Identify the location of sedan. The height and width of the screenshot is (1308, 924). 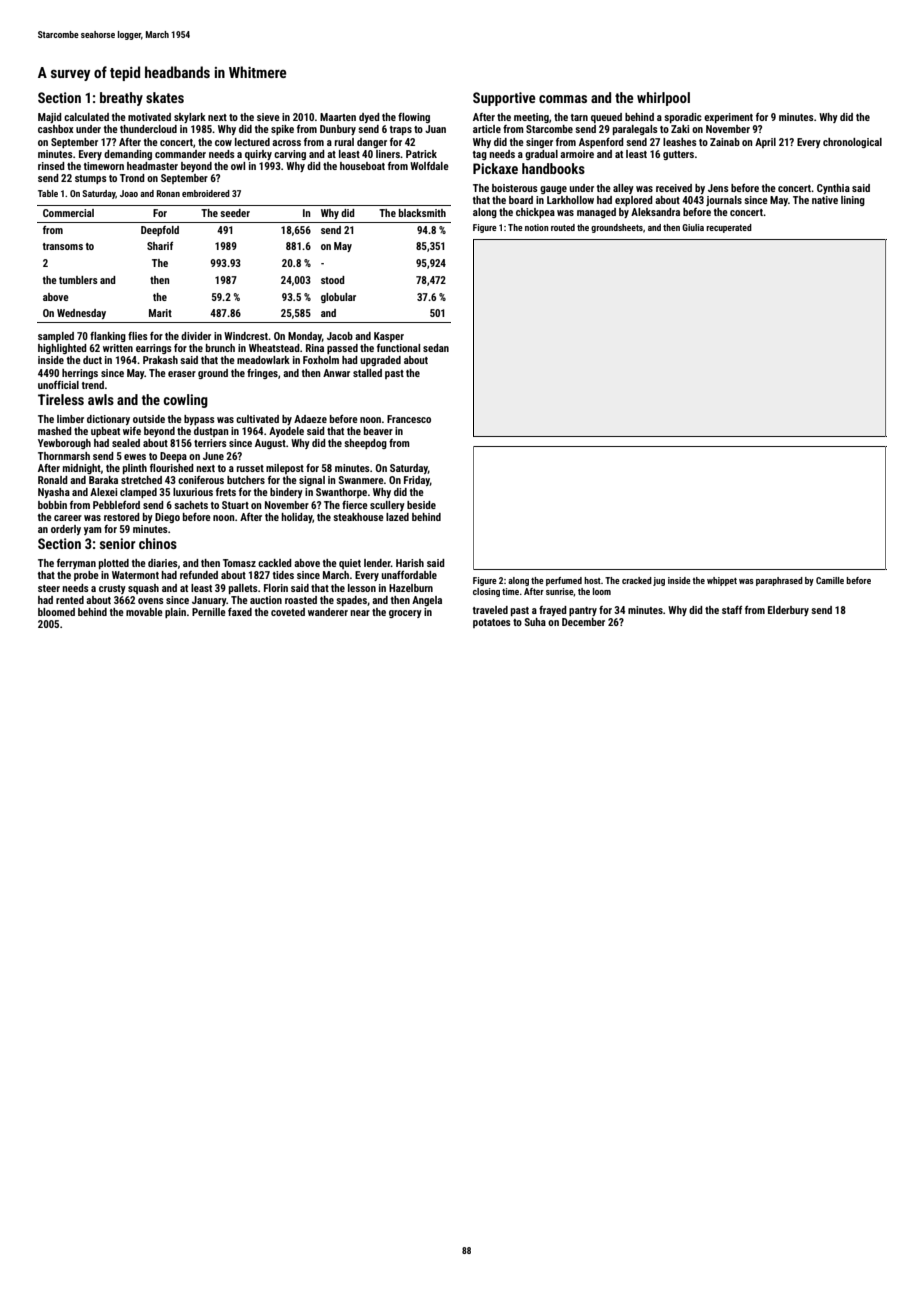
(436, 348).
